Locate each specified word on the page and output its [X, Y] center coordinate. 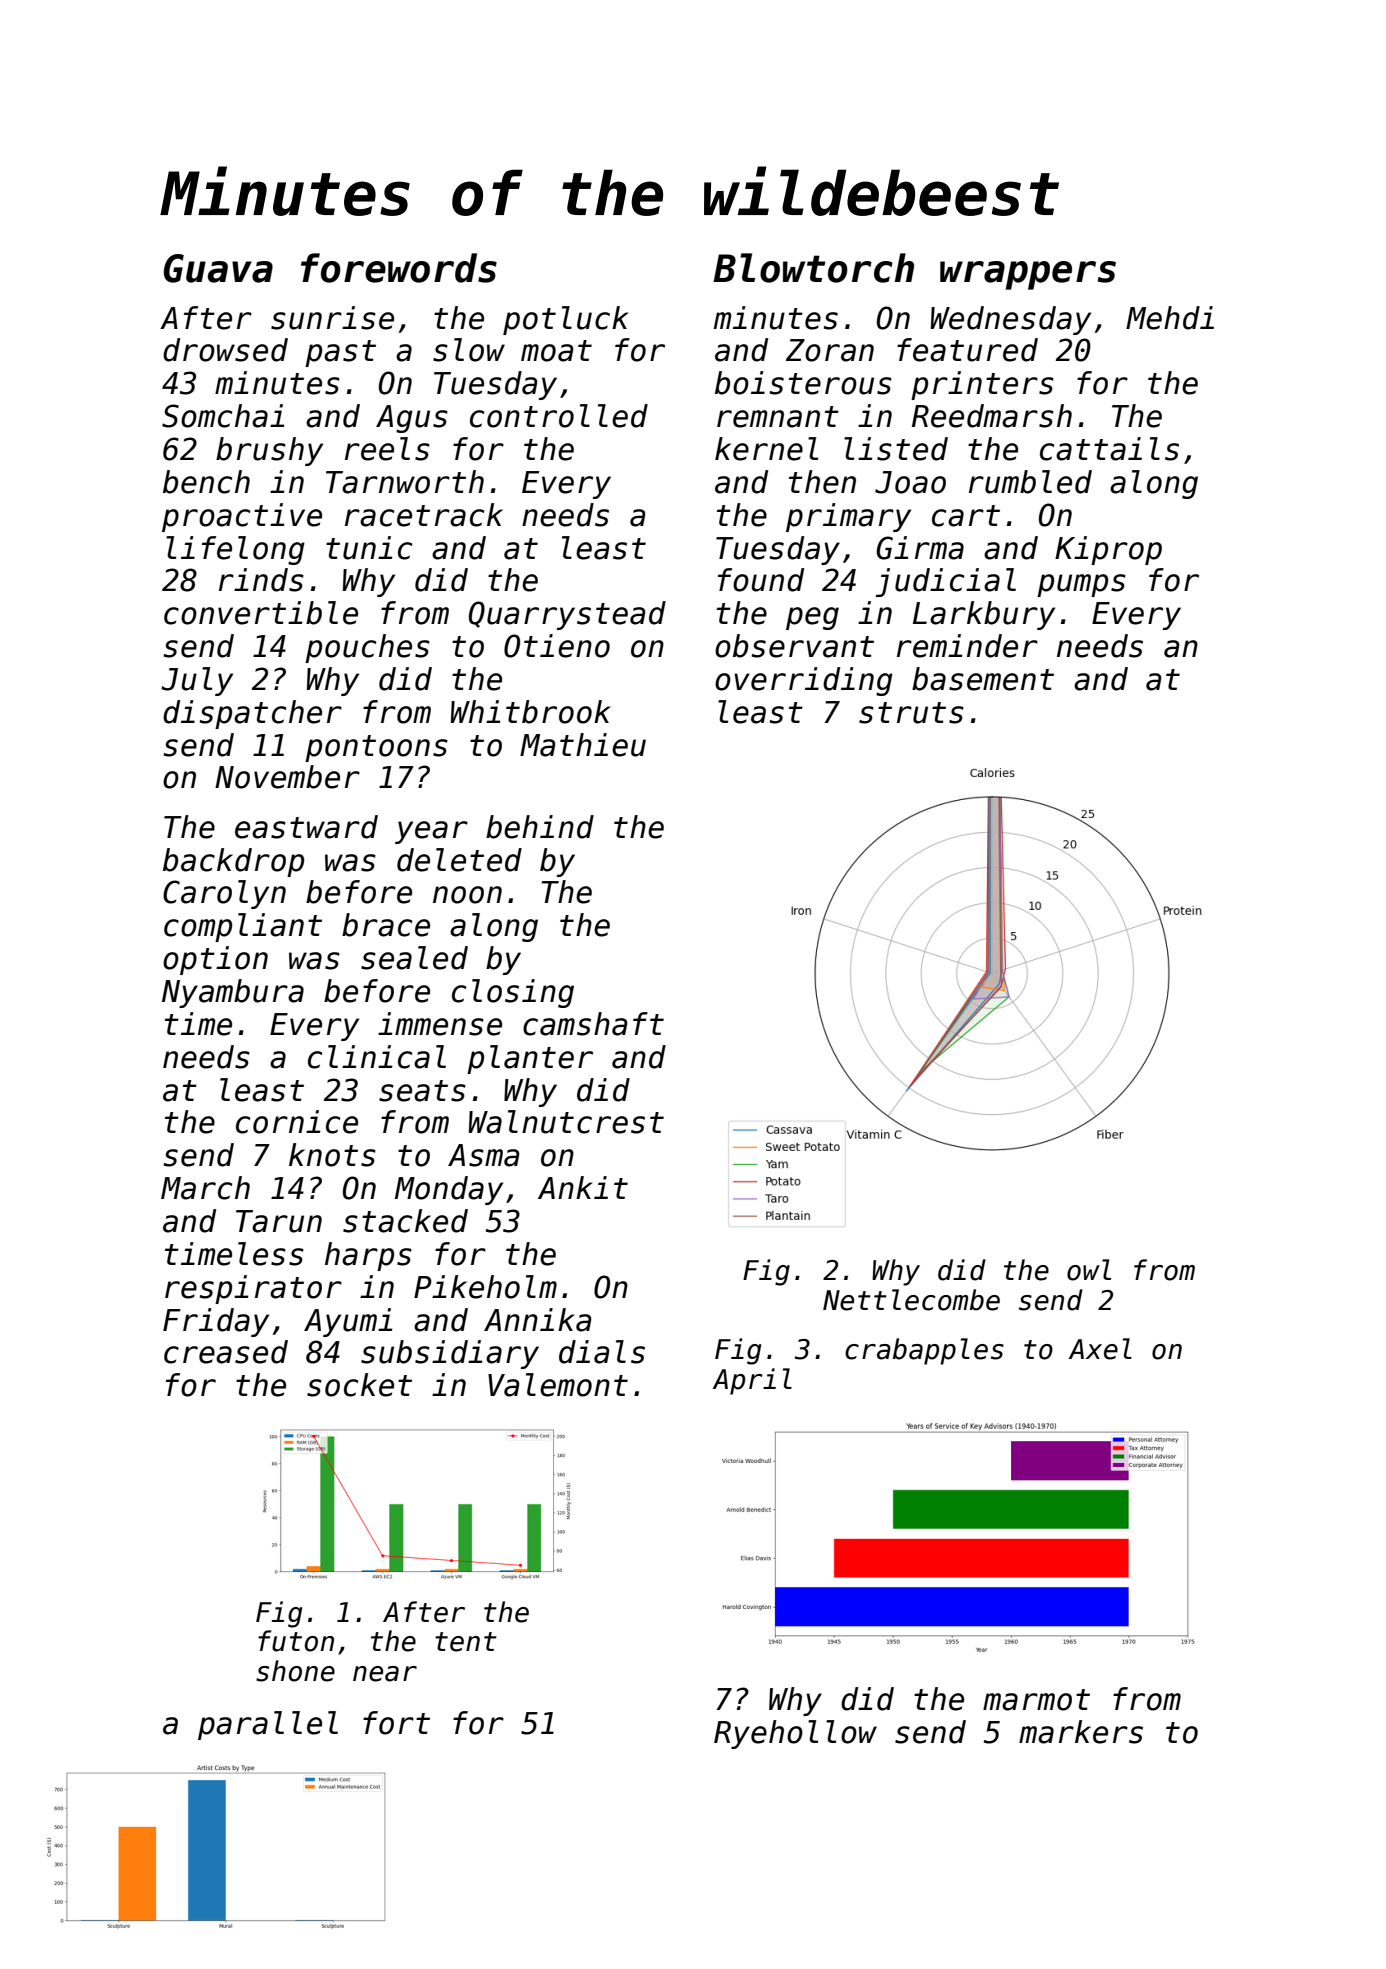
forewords [399, 268]
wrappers [1028, 275]
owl [1089, 1270]
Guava [218, 268]
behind [540, 827]
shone [295, 1671]
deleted [459, 860]
